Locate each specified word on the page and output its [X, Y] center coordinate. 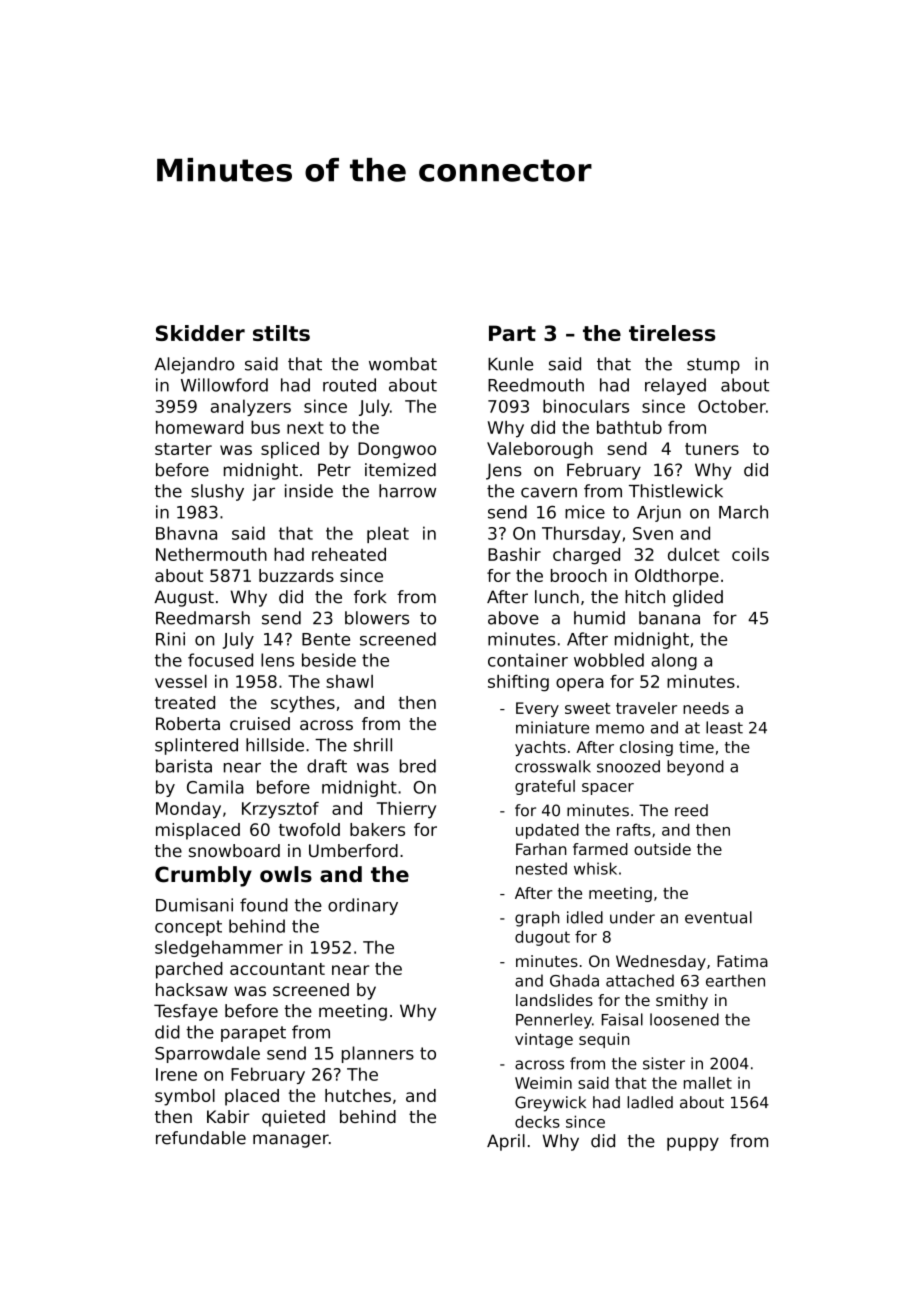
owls [286, 874]
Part [512, 333]
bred [418, 766]
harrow [407, 491]
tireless [672, 333]
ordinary [363, 906]
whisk [595, 868]
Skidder [200, 333]
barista [184, 766]
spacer [608, 789]
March [743, 512]
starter [183, 449]
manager [291, 1141]
